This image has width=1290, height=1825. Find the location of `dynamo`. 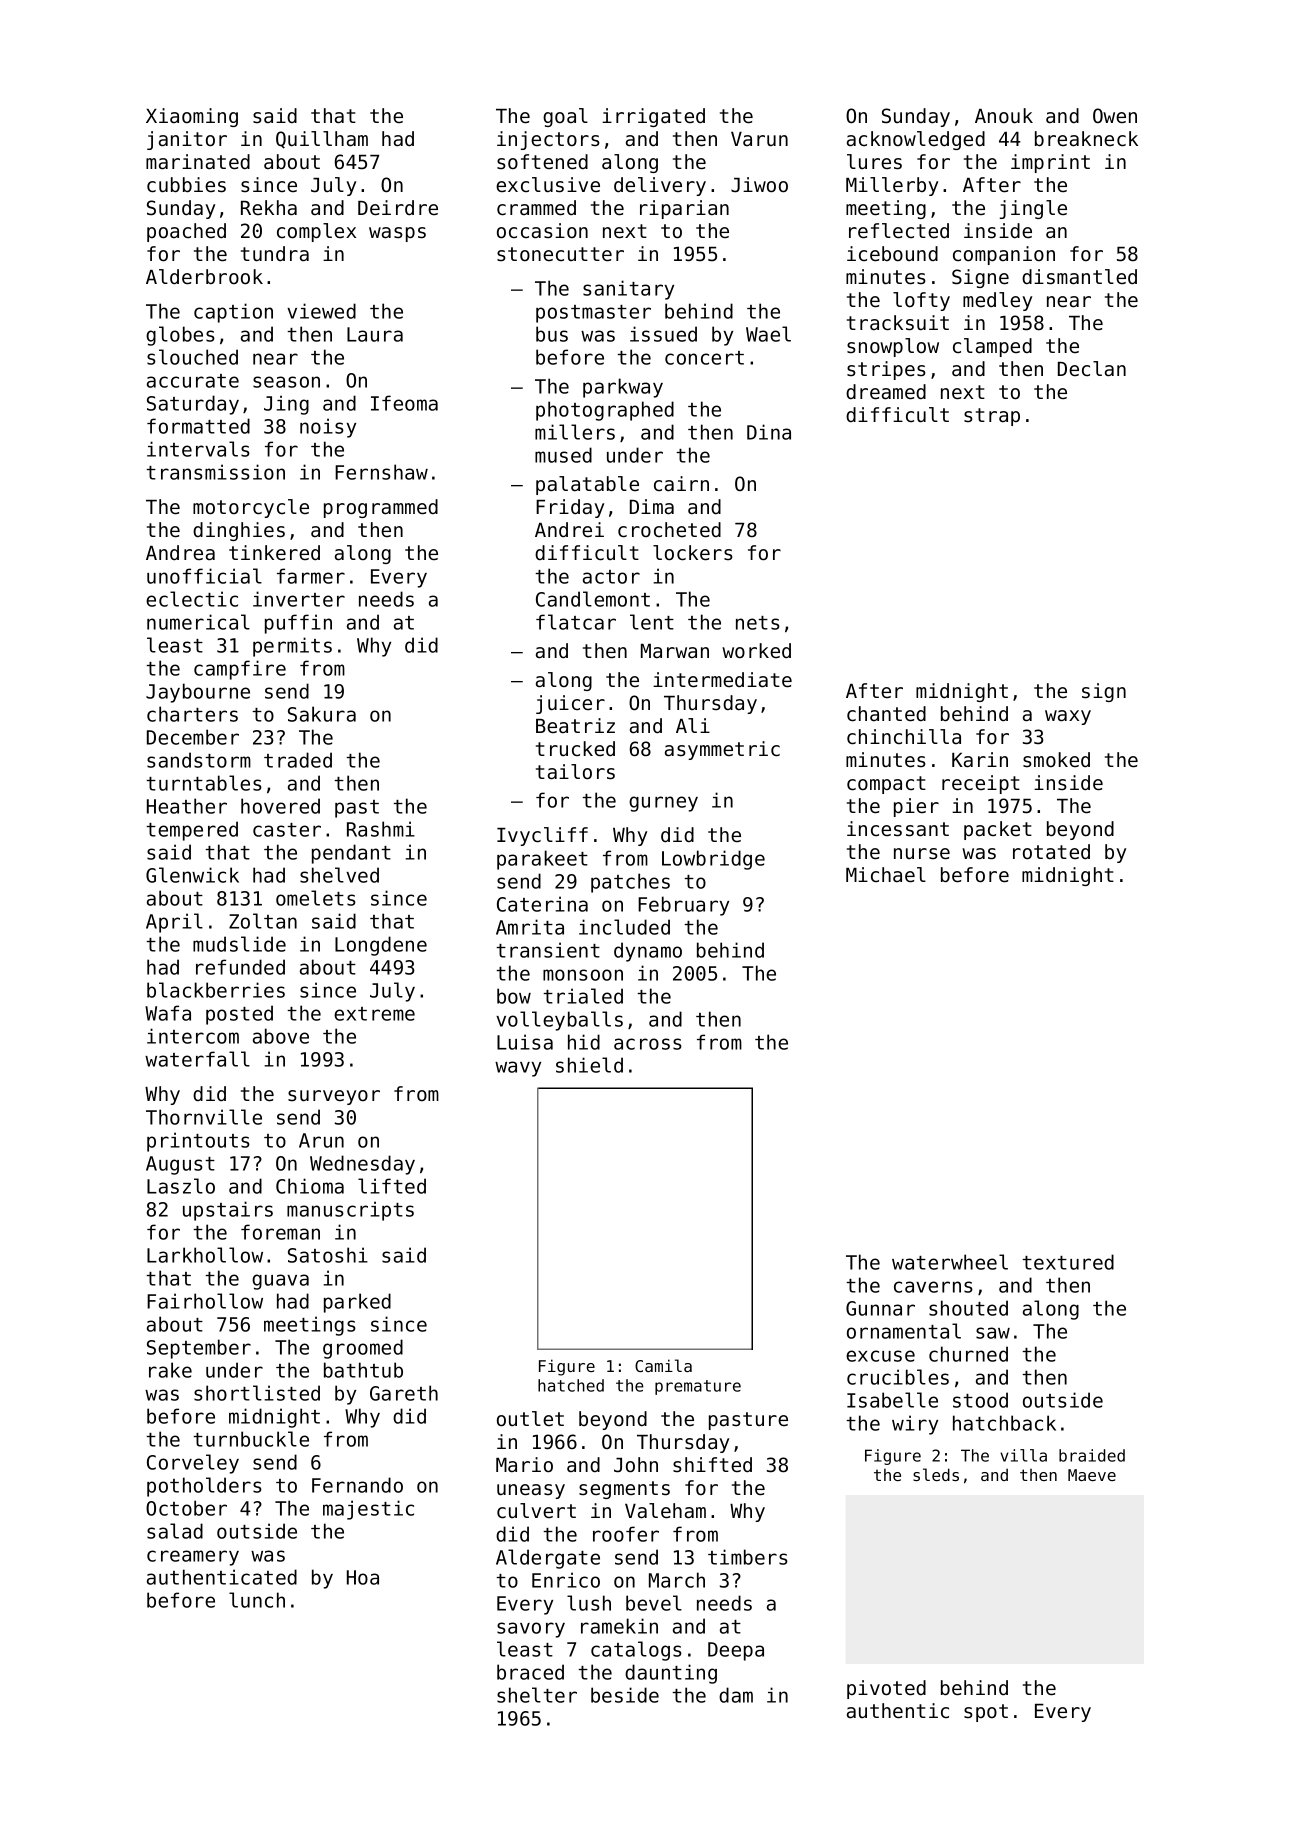

dynamo is located at coordinates (648, 952).
